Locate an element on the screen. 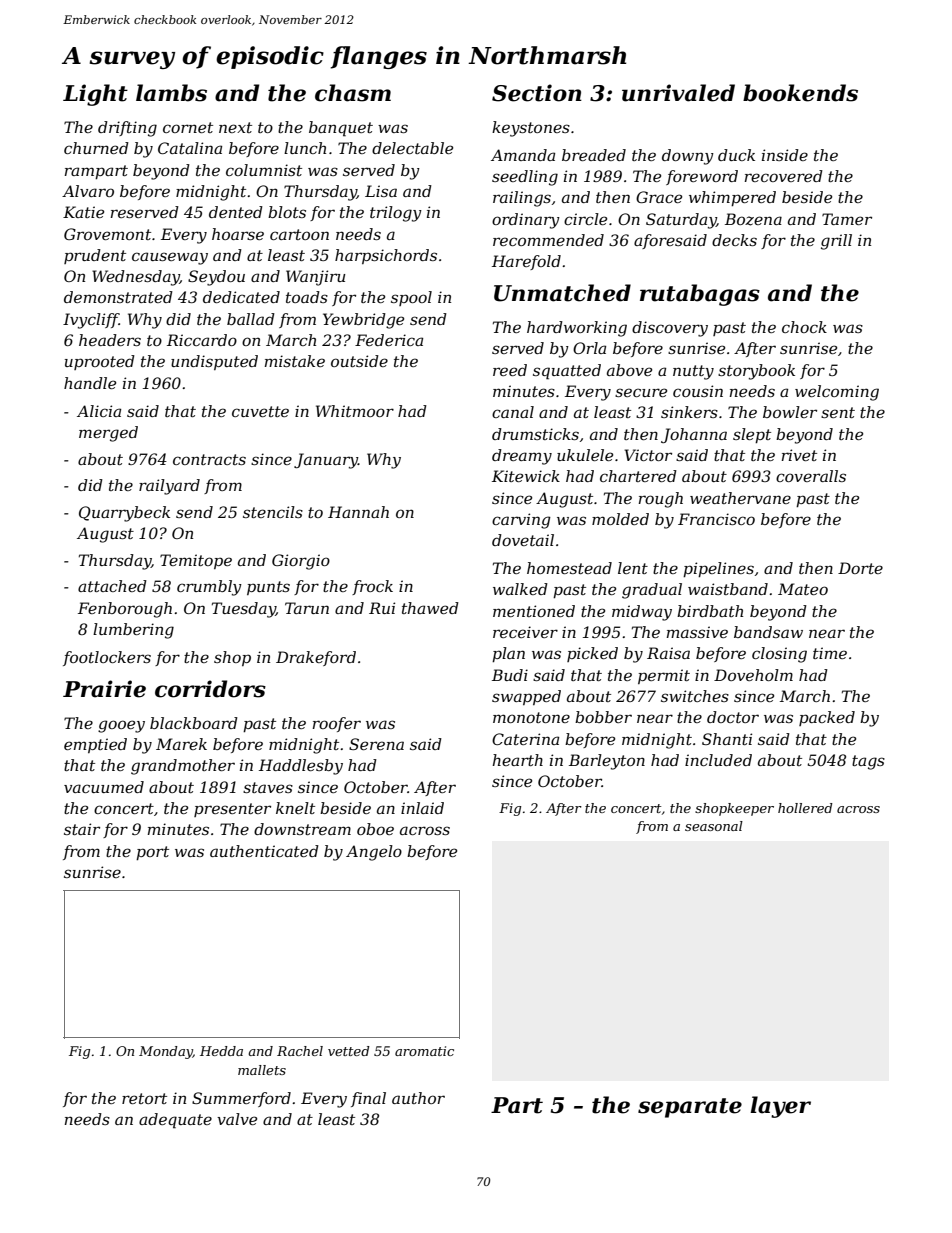  corridors is located at coordinates (210, 689).
